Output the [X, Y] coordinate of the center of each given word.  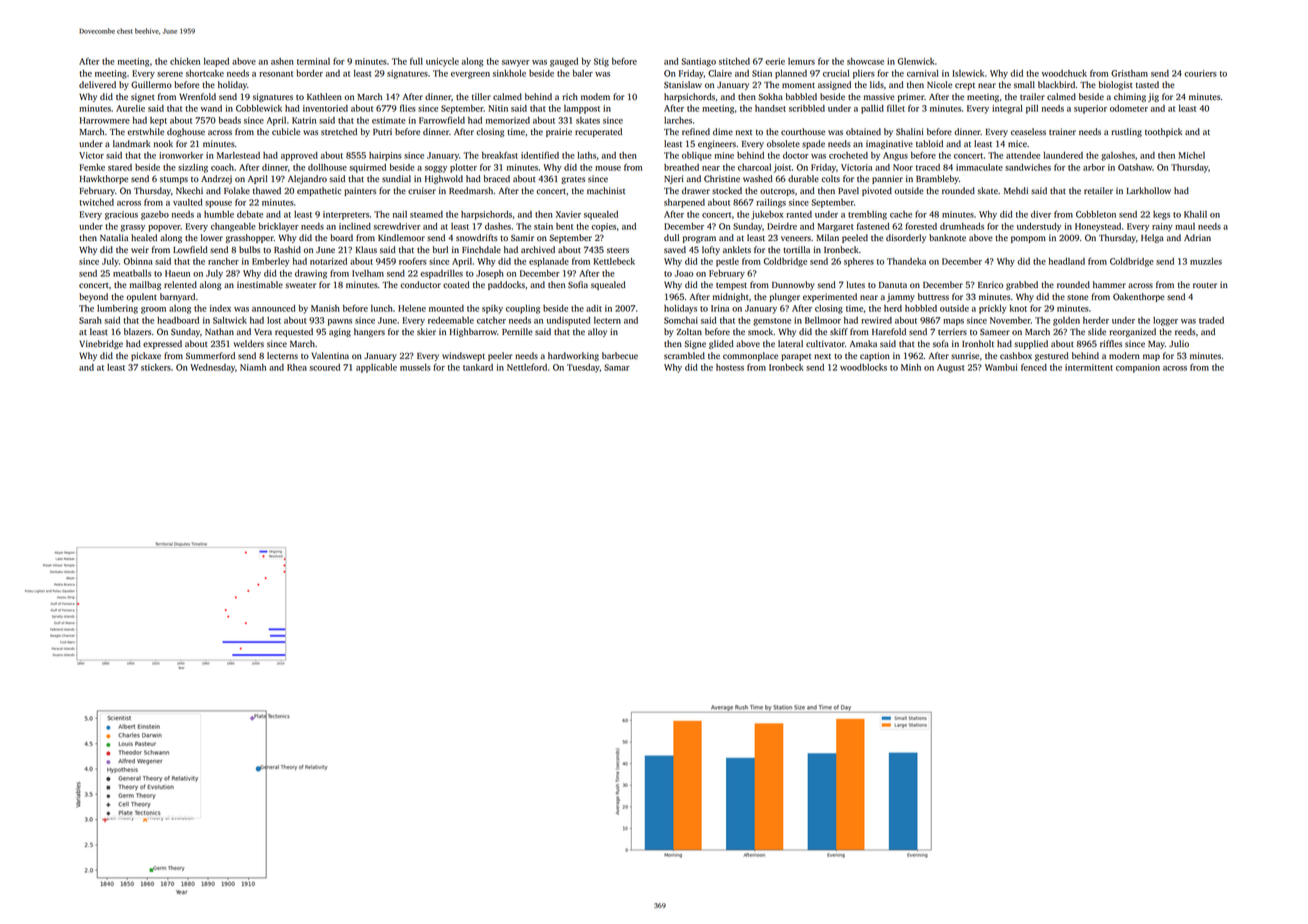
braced [497, 178]
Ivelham [368, 273]
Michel [1192, 155]
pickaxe [146, 356]
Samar [617, 367]
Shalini [910, 131]
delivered [97, 84]
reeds [1185, 331]
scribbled [807, 108]
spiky [492, 309]
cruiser [422, 190]
